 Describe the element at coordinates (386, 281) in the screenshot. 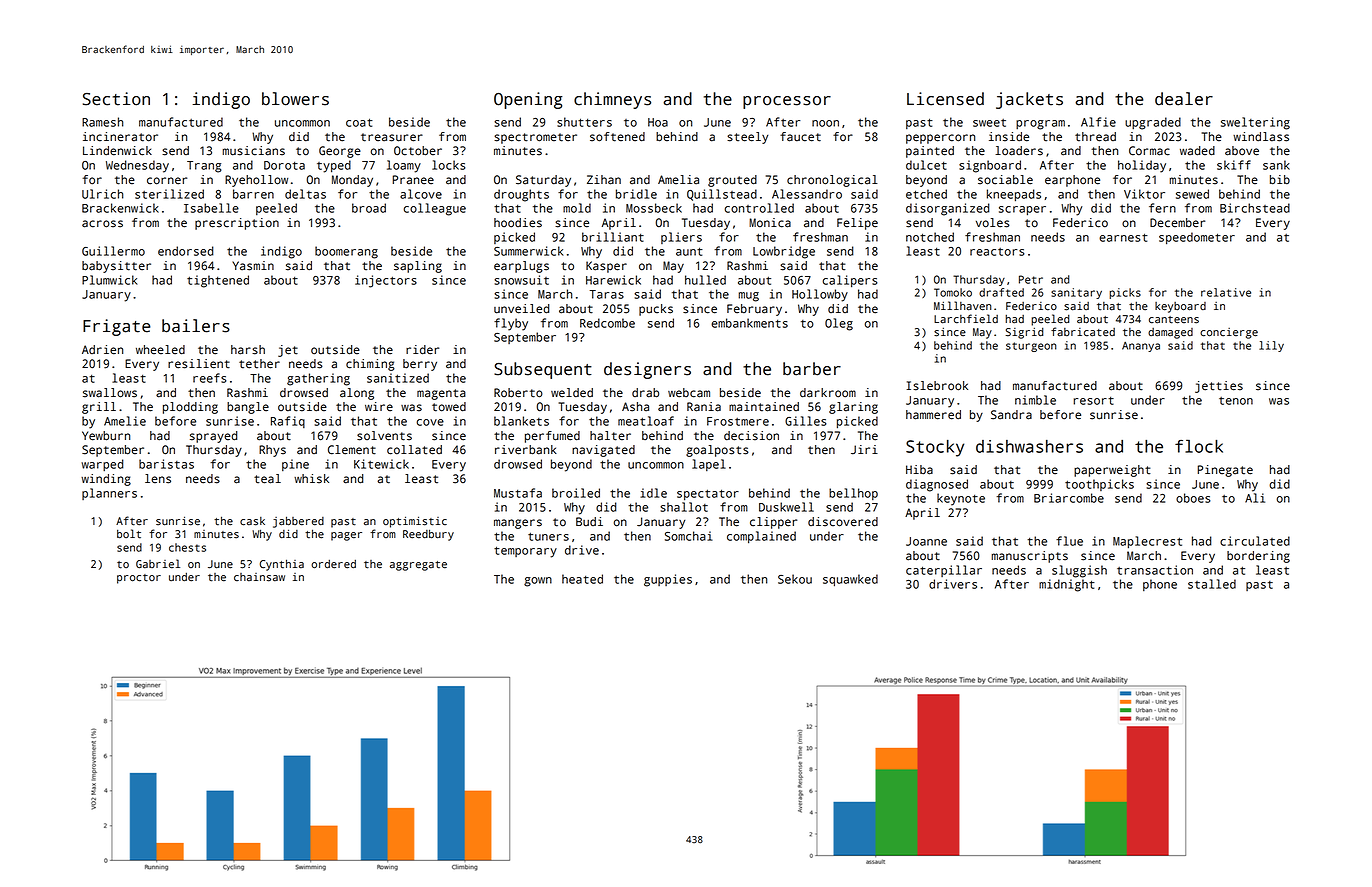

I see `injectors` at that location.
